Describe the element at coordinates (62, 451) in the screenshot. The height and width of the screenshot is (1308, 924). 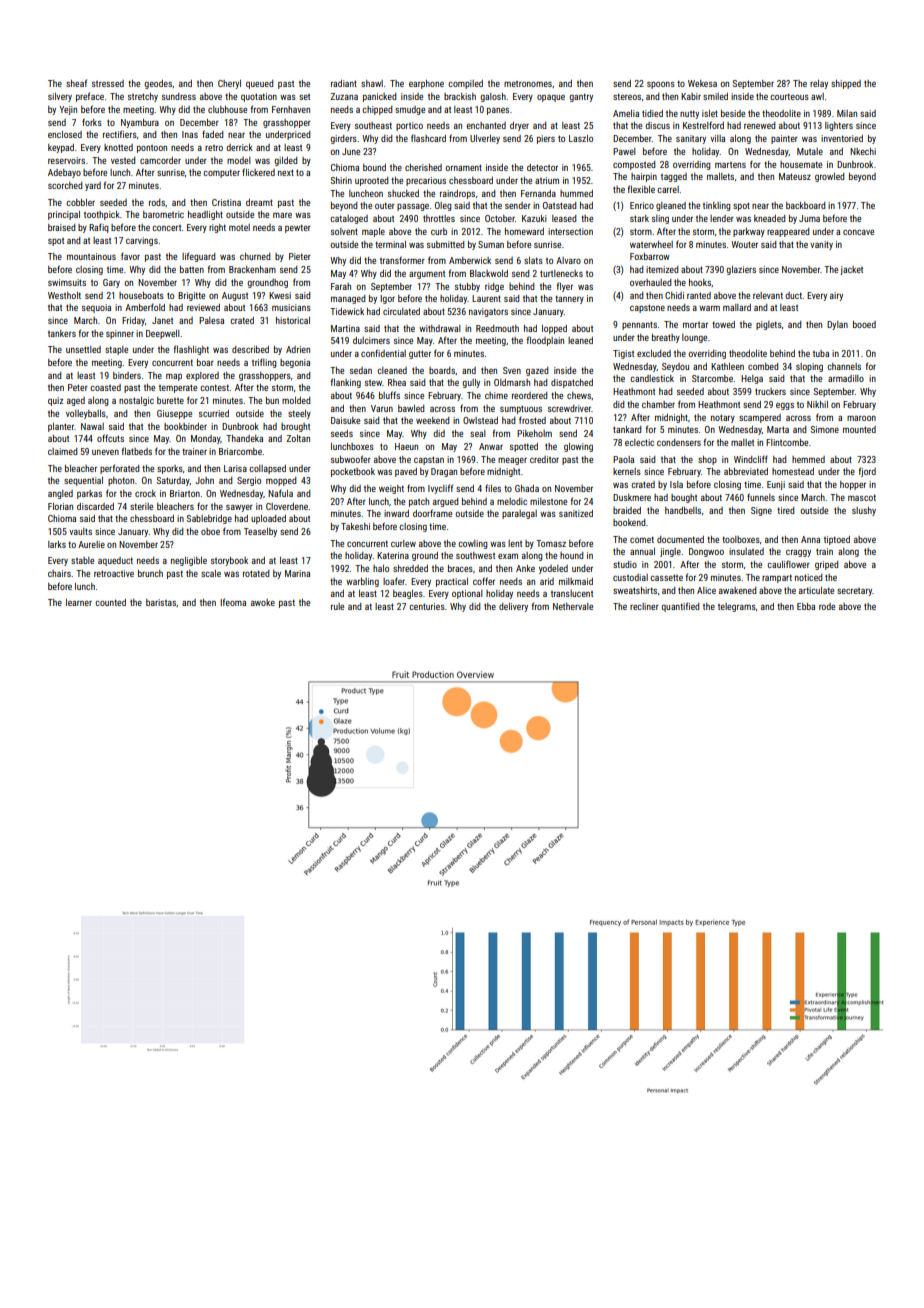
I see `claimed` at that location.
